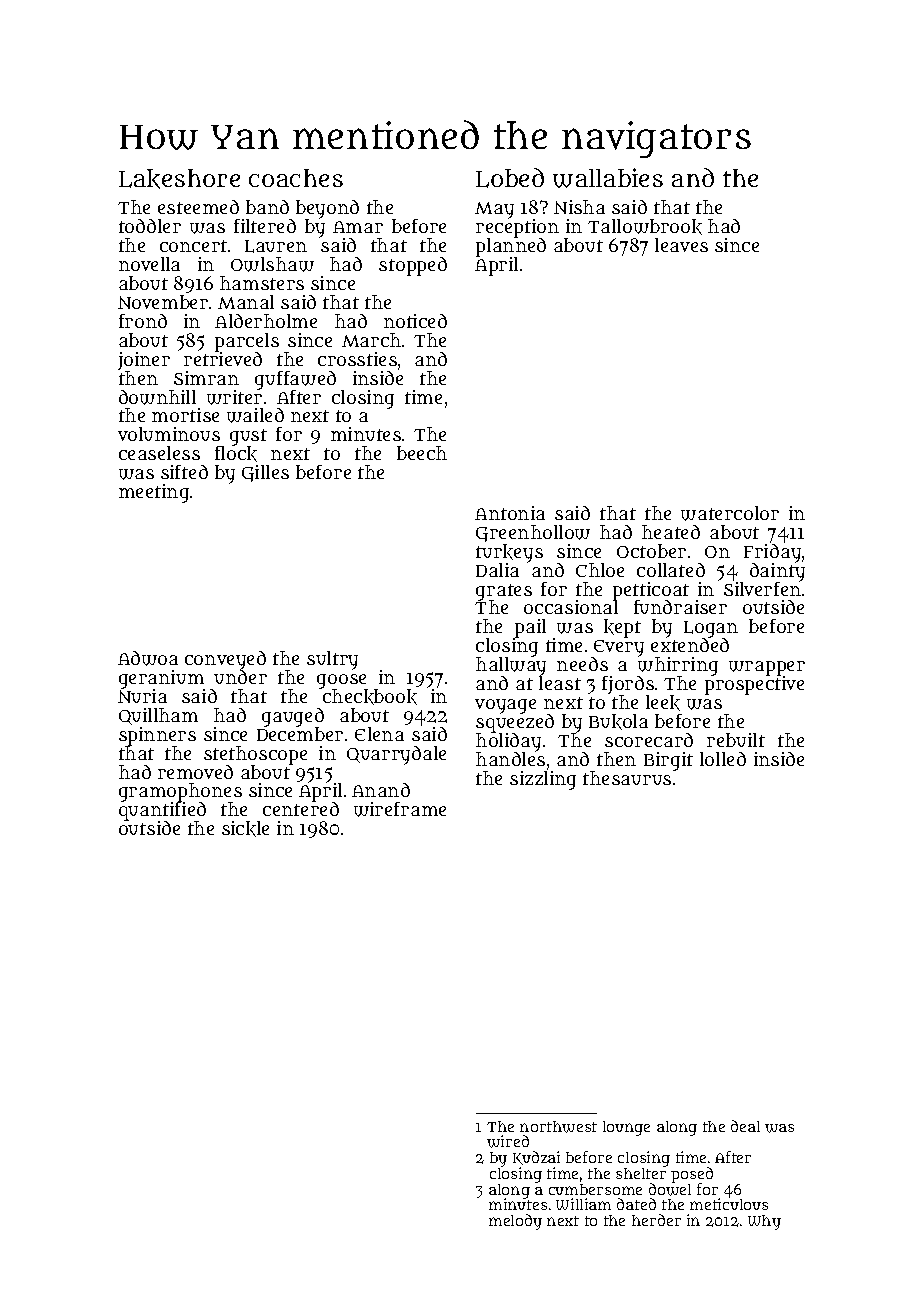 The image size is (924, 1308). What do you see at coordinates (692, 1175) in the screenshot?
I see `posed` at bounding box center [692, 1175].
